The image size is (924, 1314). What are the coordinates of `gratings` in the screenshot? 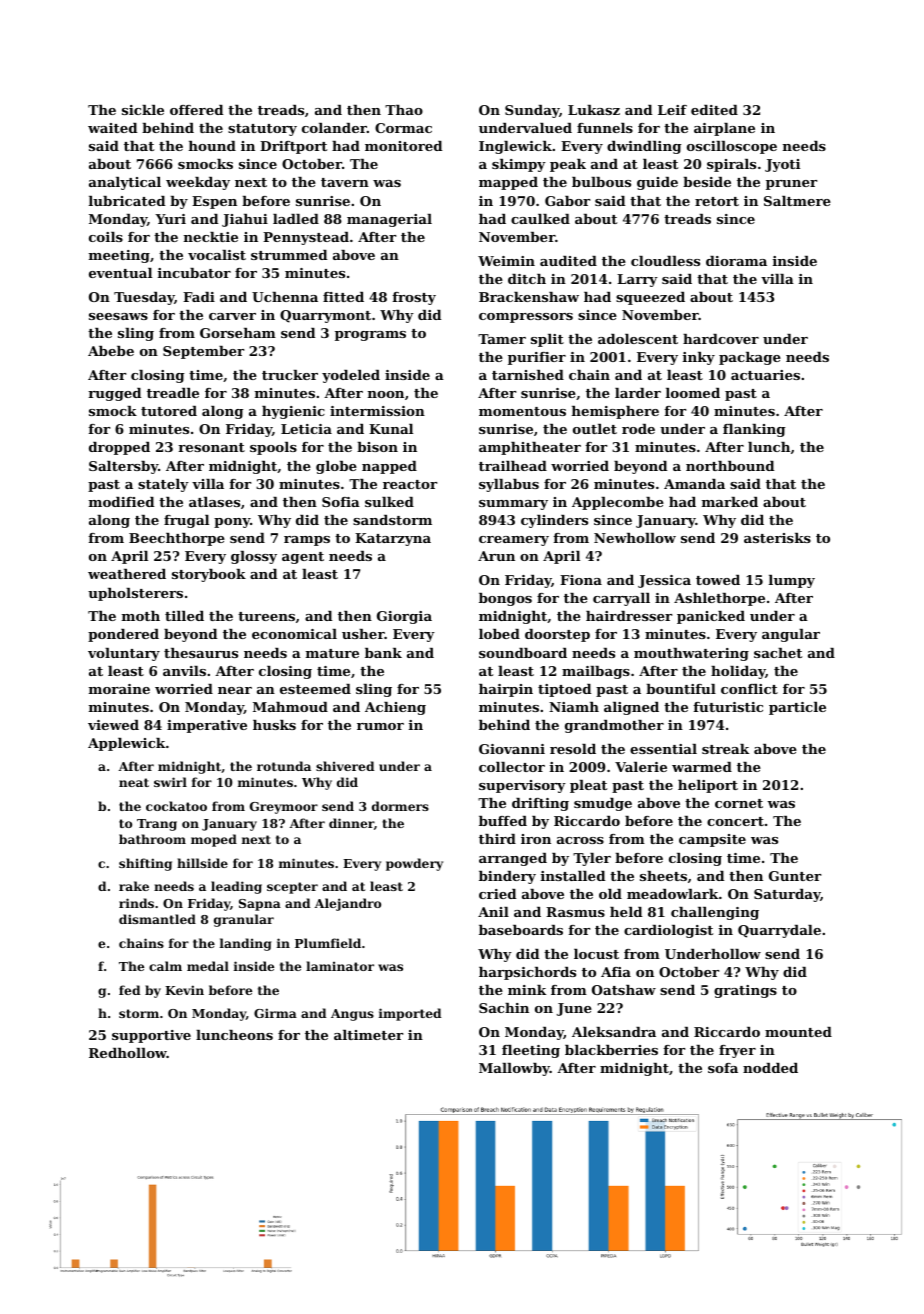 It's located at (745, 991).
